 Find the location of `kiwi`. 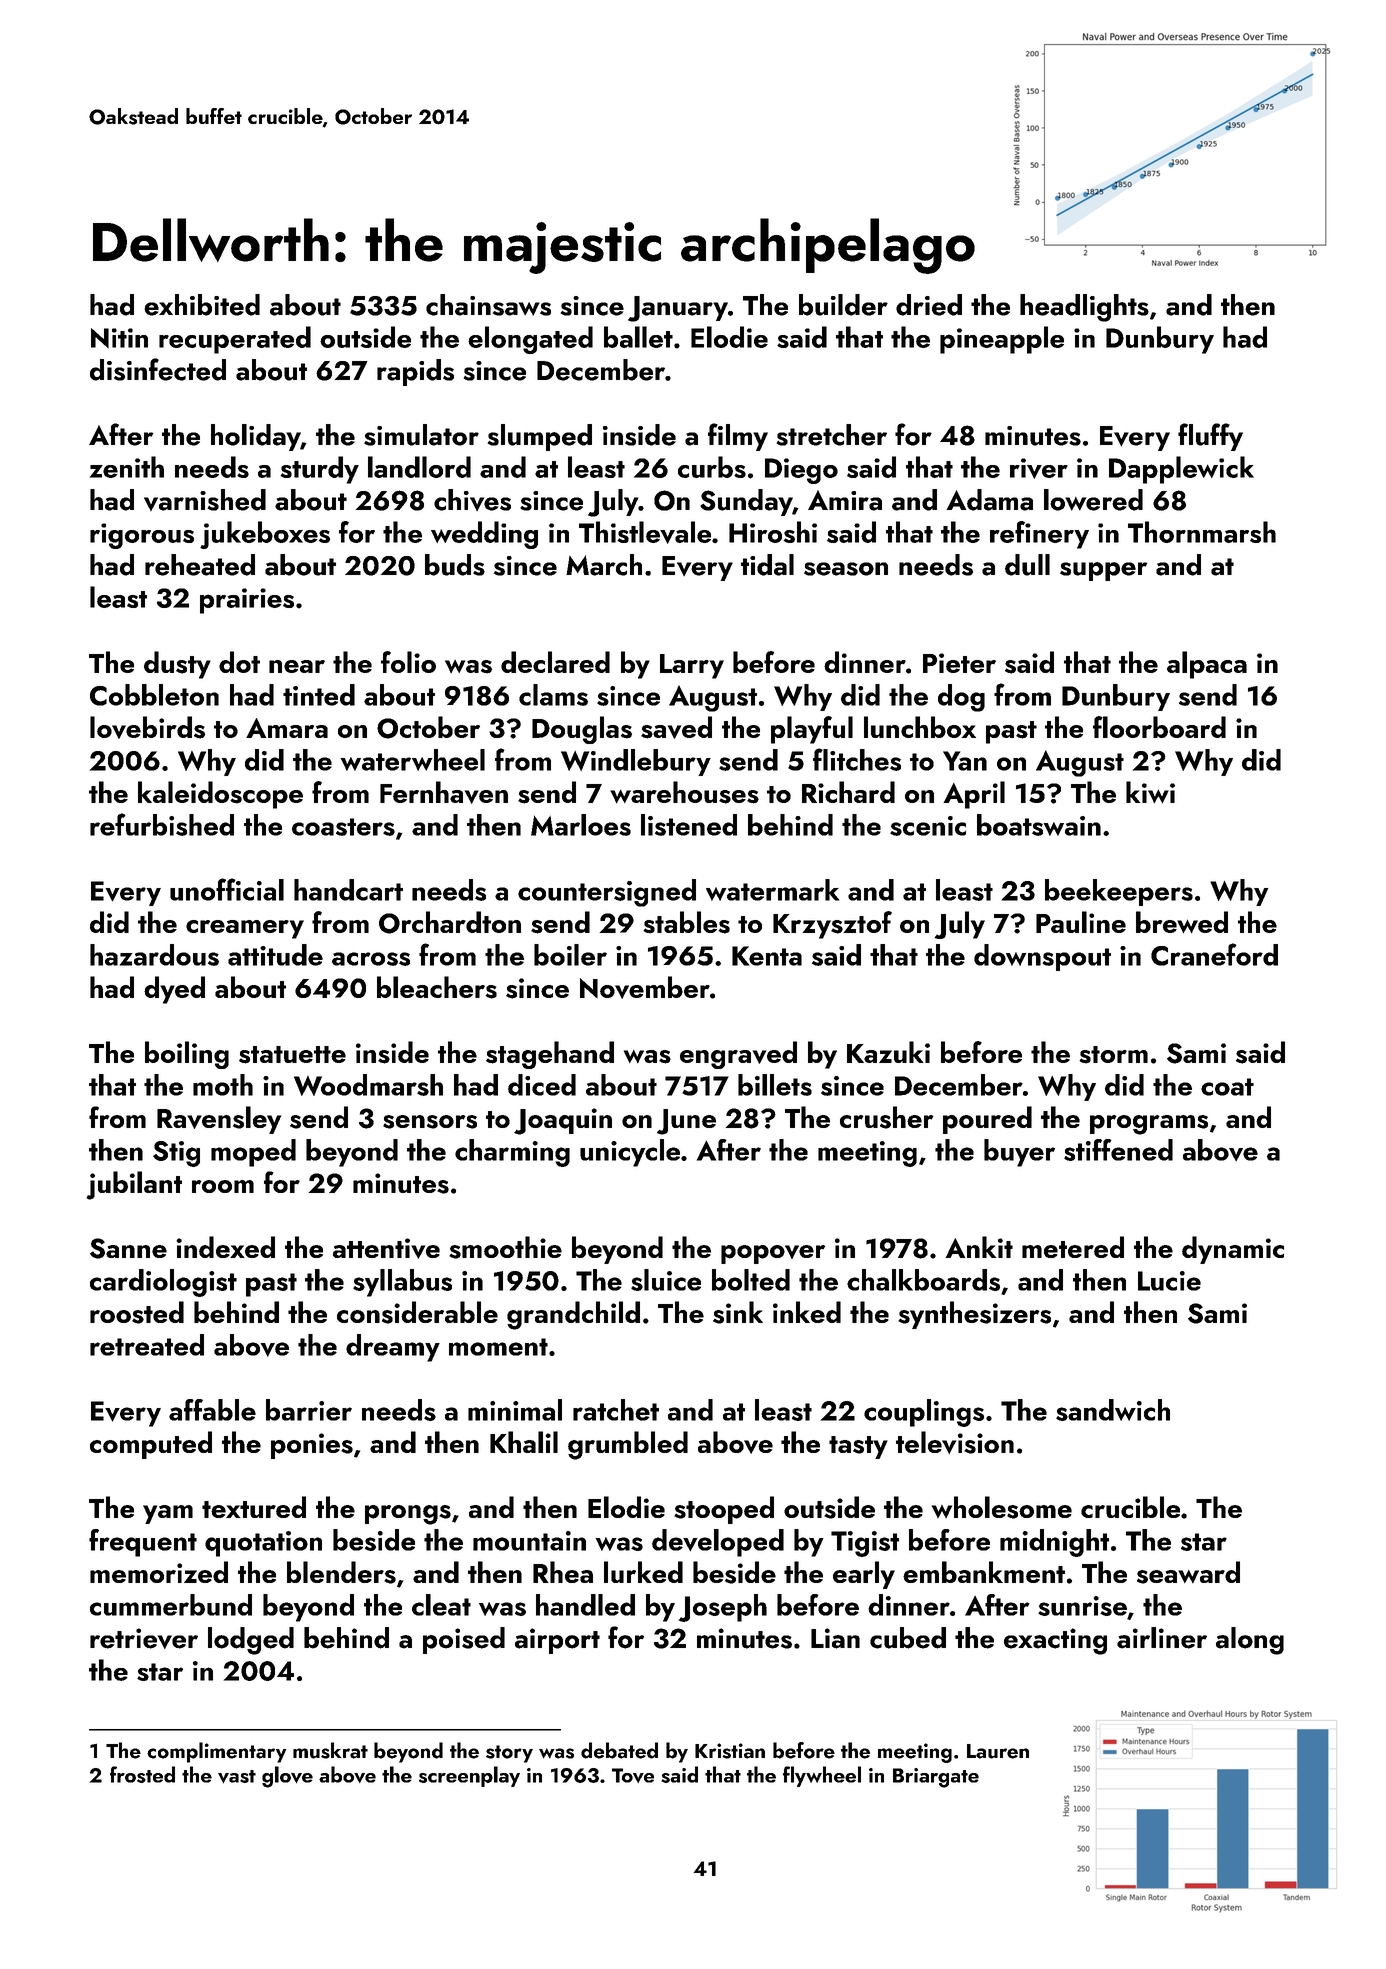

kiwi is located at coordinates (1150, 792).
